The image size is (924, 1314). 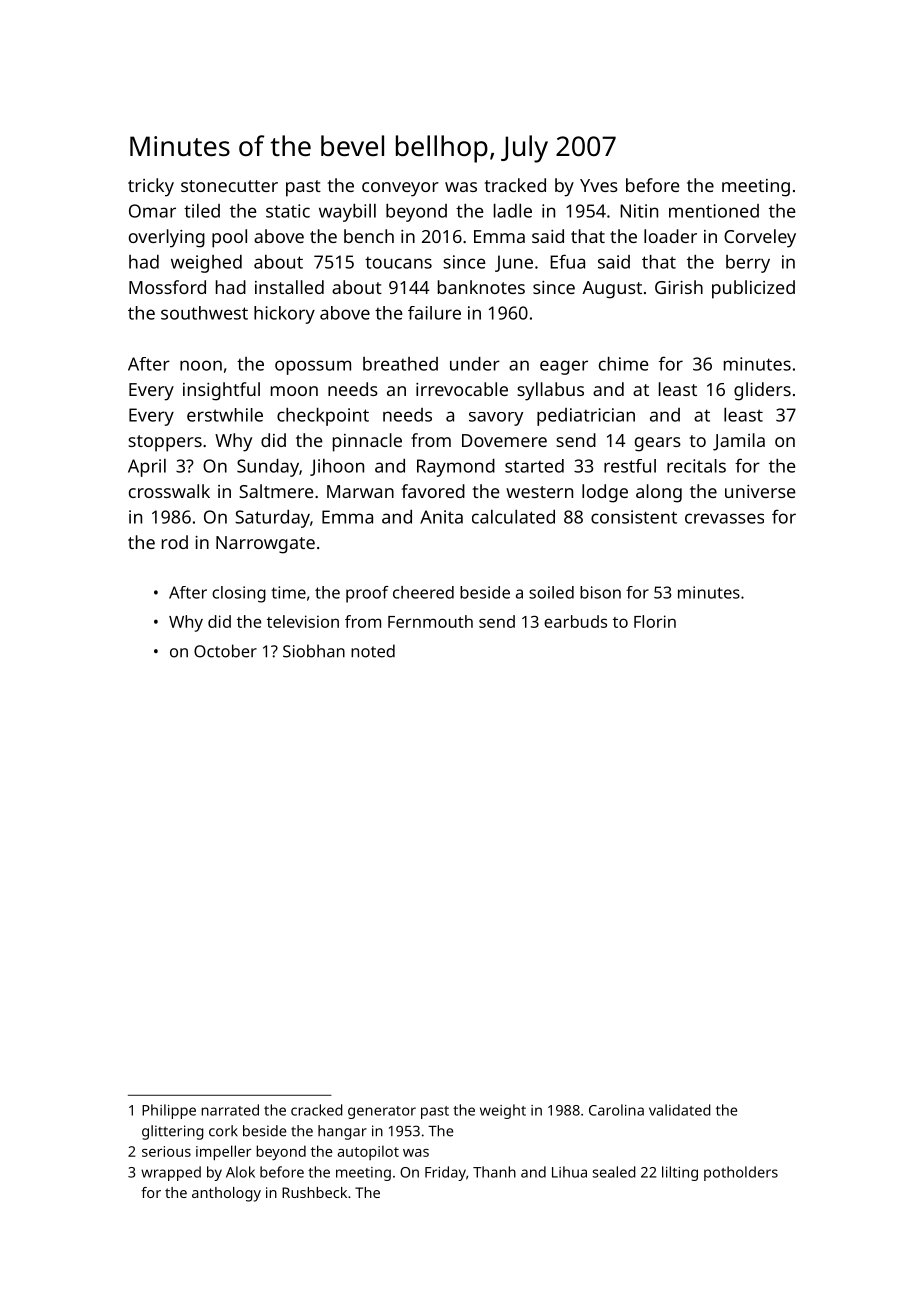 I want to click on Corveley, so click(x=760, y=238).
